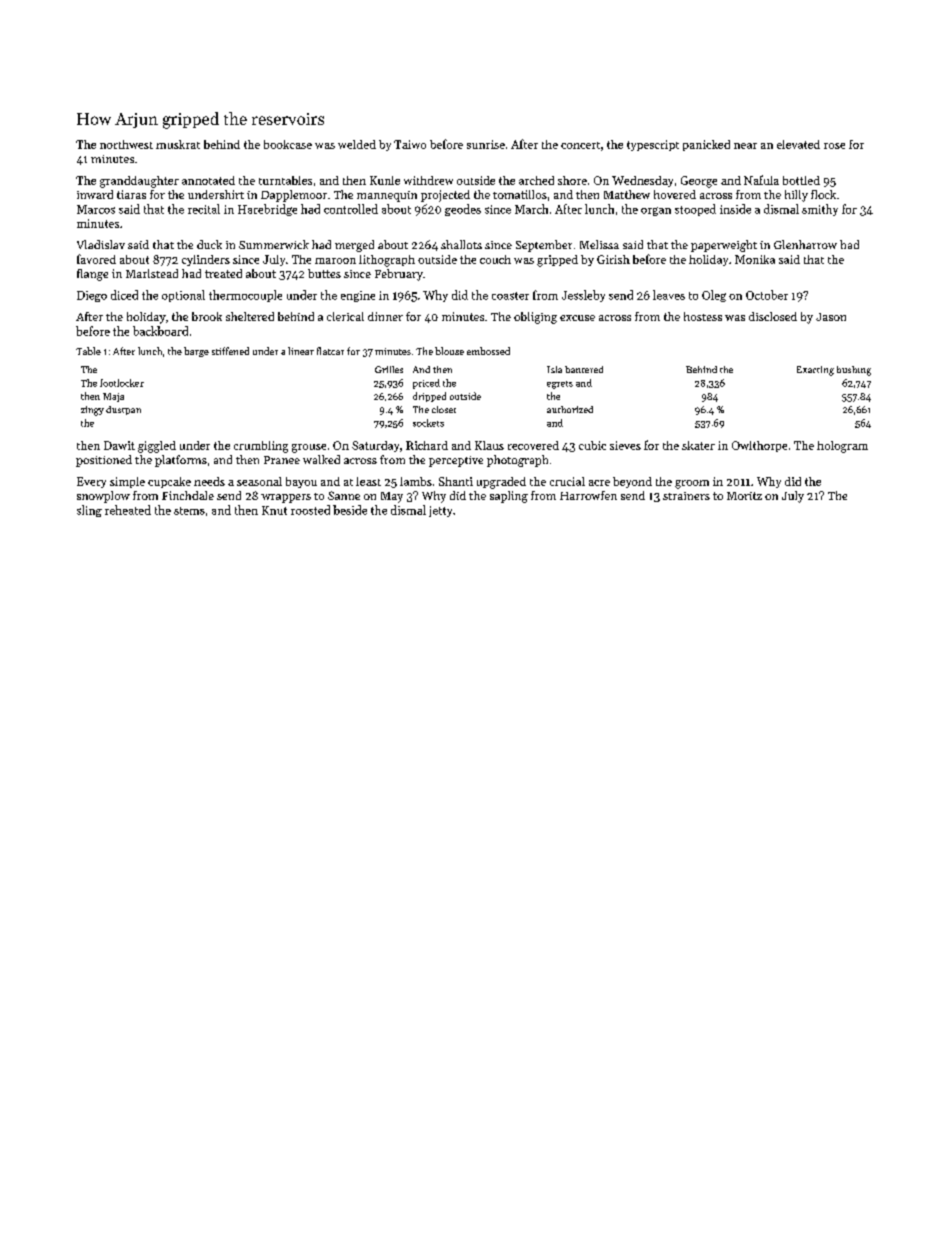  Describe the element at coordinates (834, 146) in the page. I see `rose` at that location.
